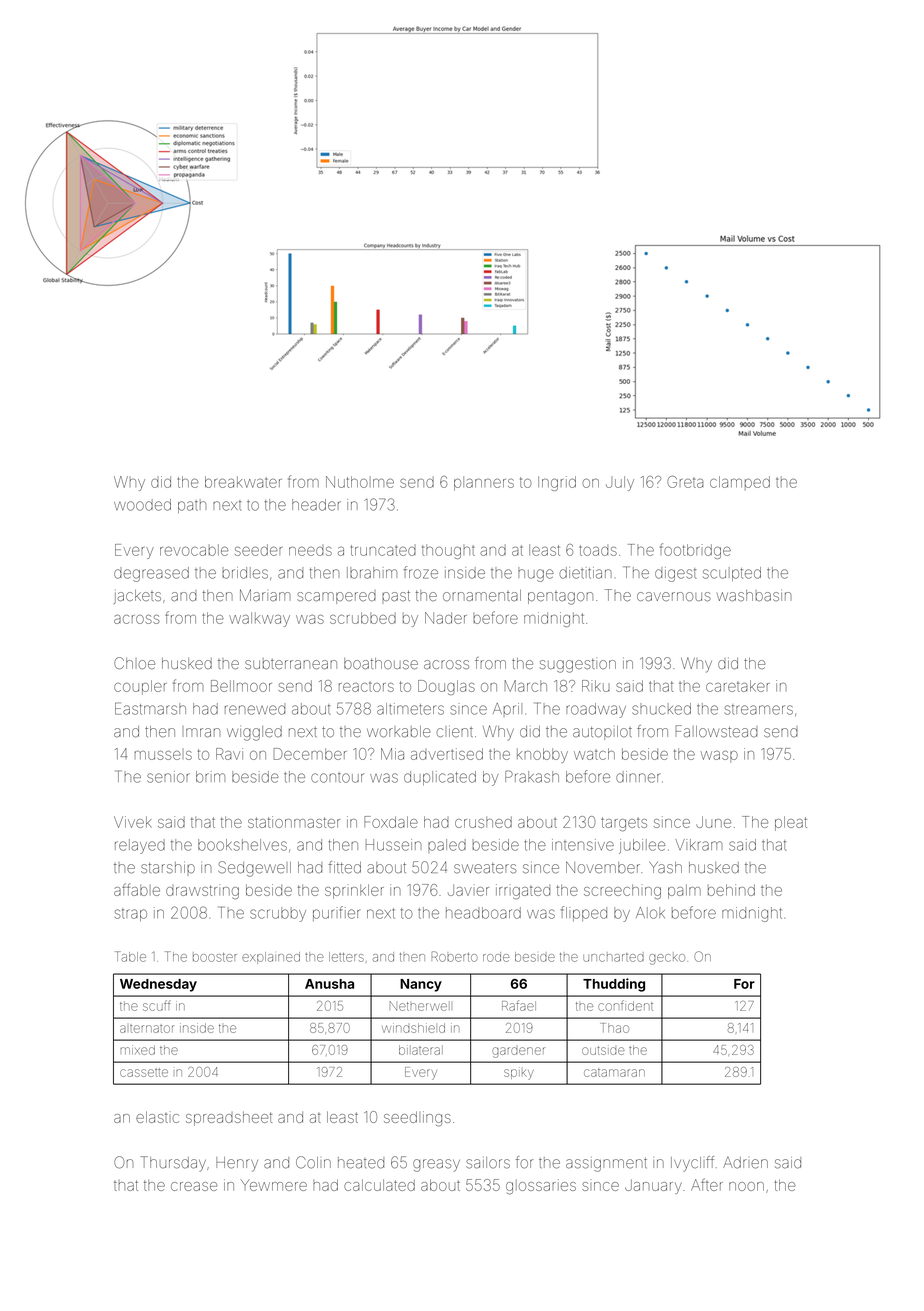  Describe the element at coordinates (740, 483) in the screenshot. I see `clamped` at that location.
